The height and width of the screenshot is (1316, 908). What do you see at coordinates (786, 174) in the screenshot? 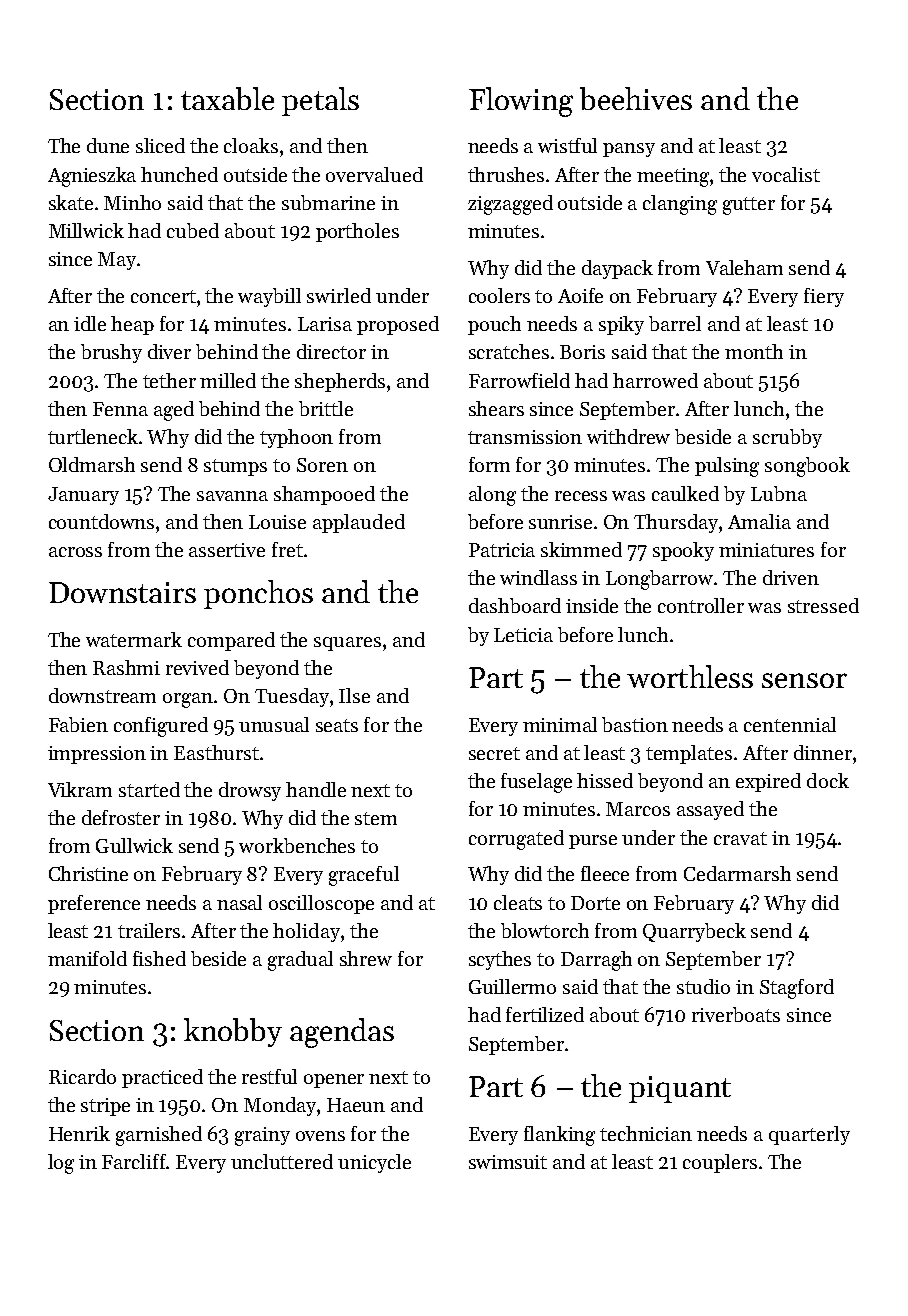
I see `vocalist` at bounding box center [786, 174].
